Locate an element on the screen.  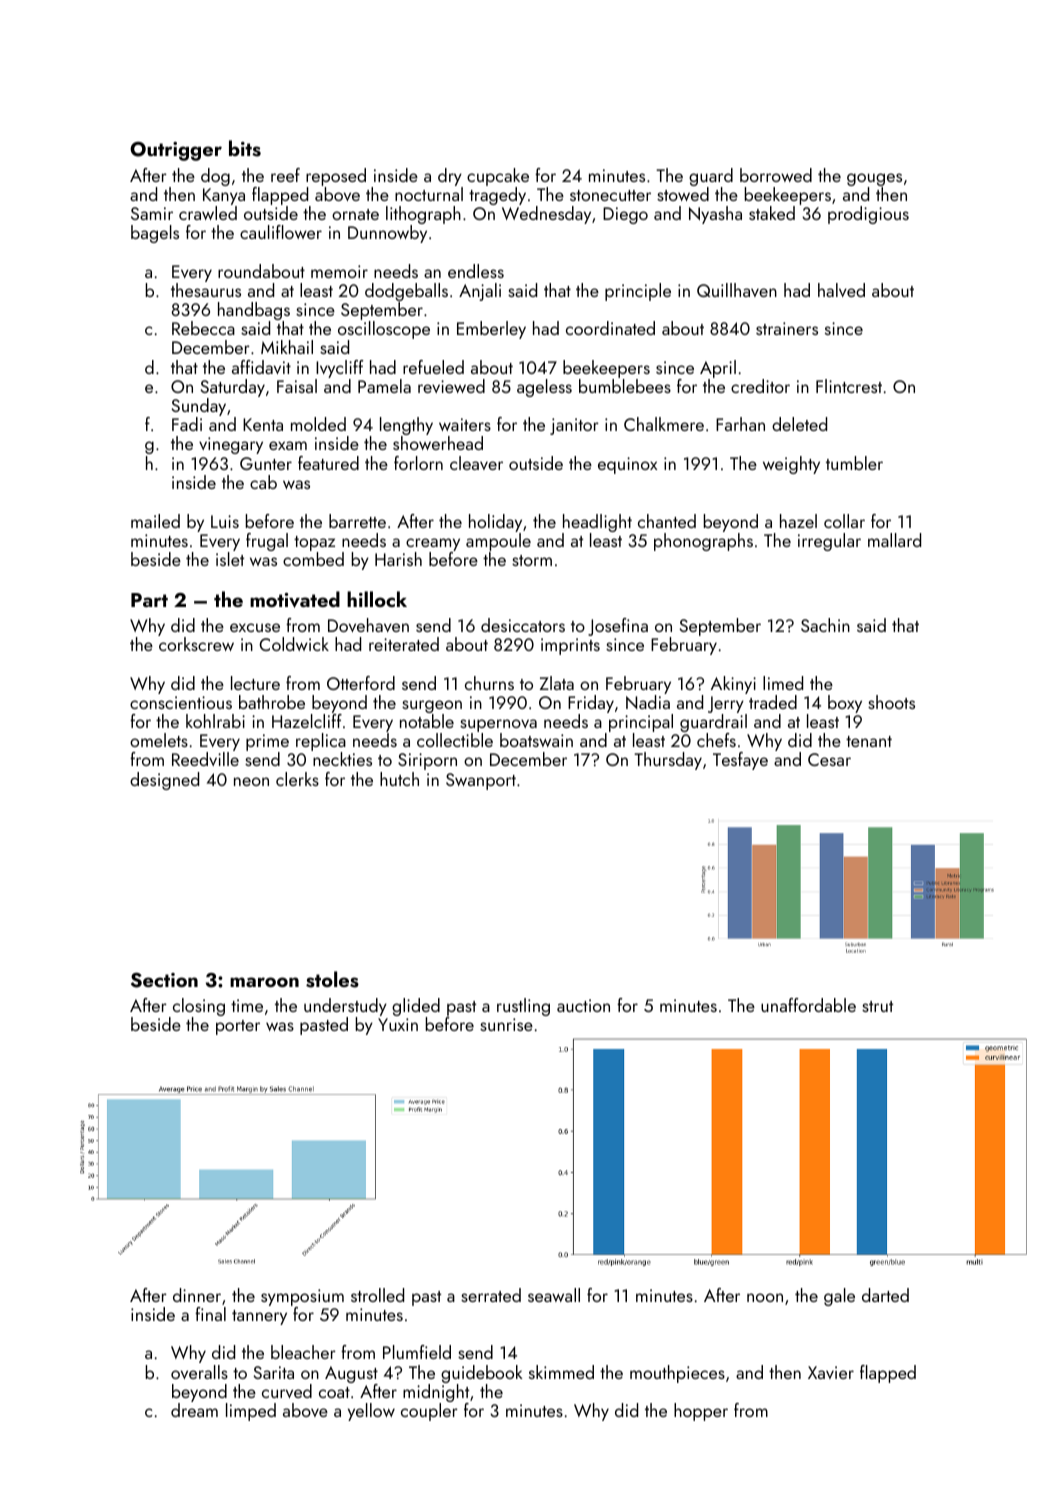
designed is located at coordinates (164, 781).
